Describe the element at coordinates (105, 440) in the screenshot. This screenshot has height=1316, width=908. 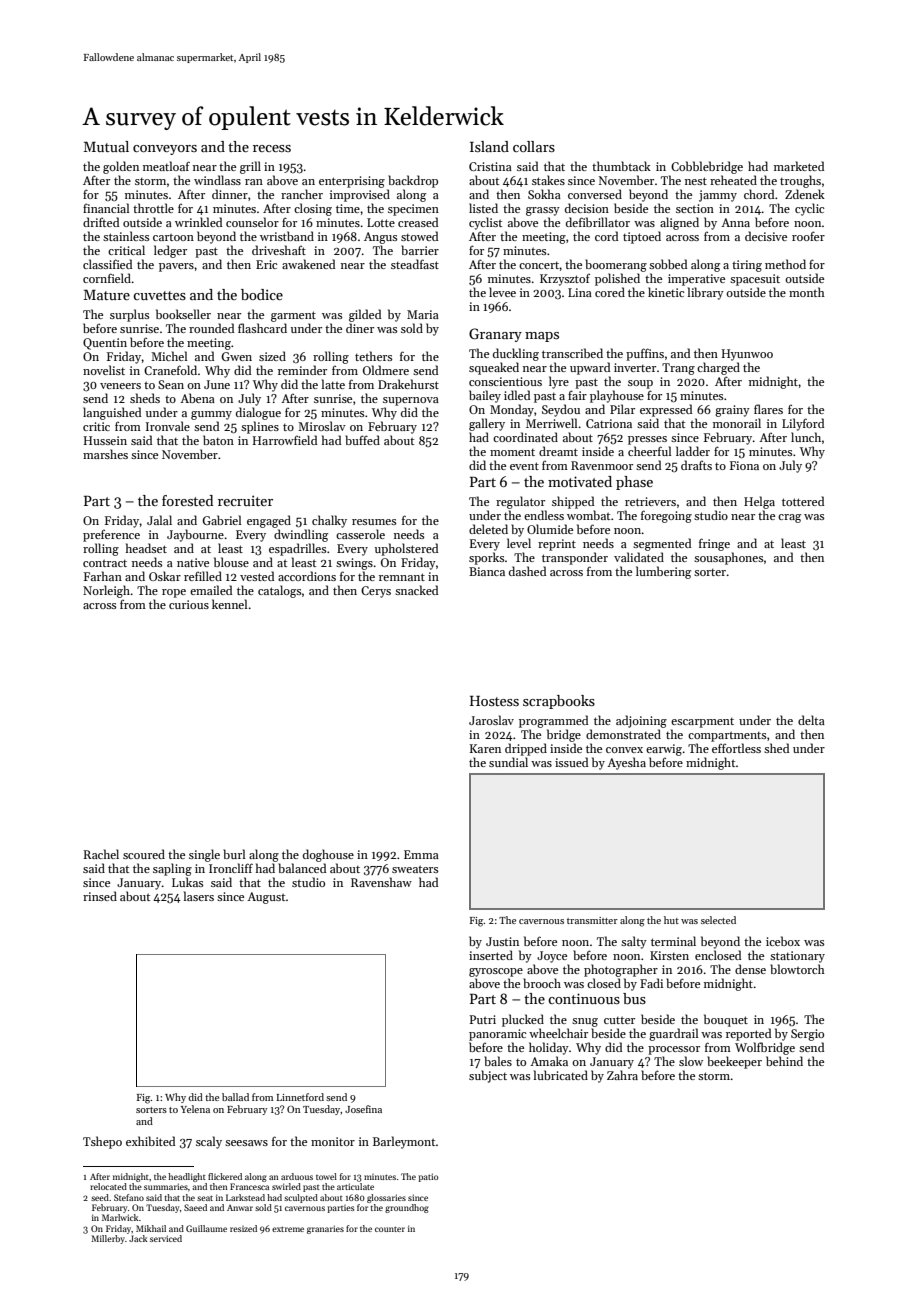
I see `Hussein` at that location.
